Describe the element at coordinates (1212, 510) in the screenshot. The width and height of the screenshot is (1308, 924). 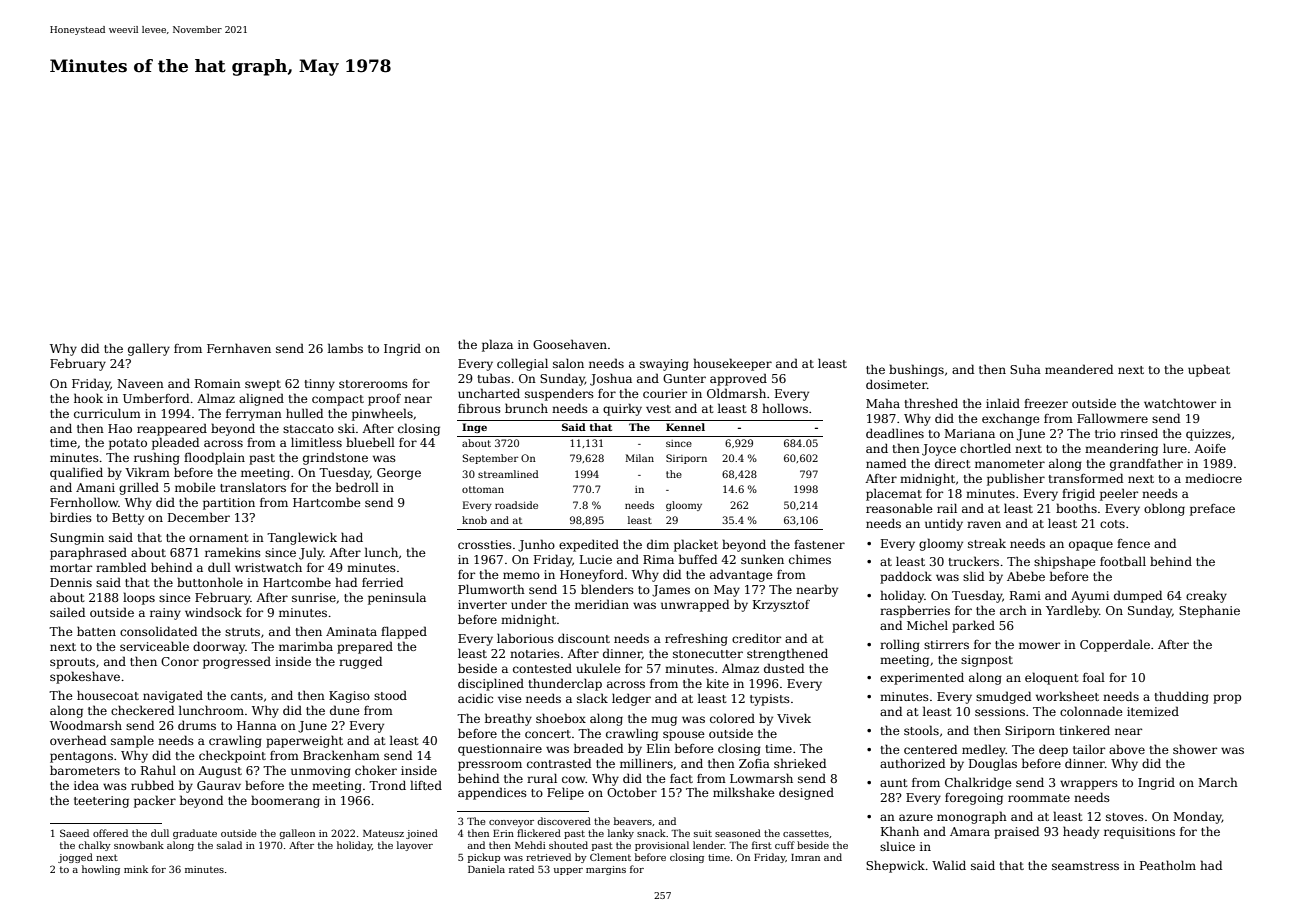
I see `preface` at that location.
